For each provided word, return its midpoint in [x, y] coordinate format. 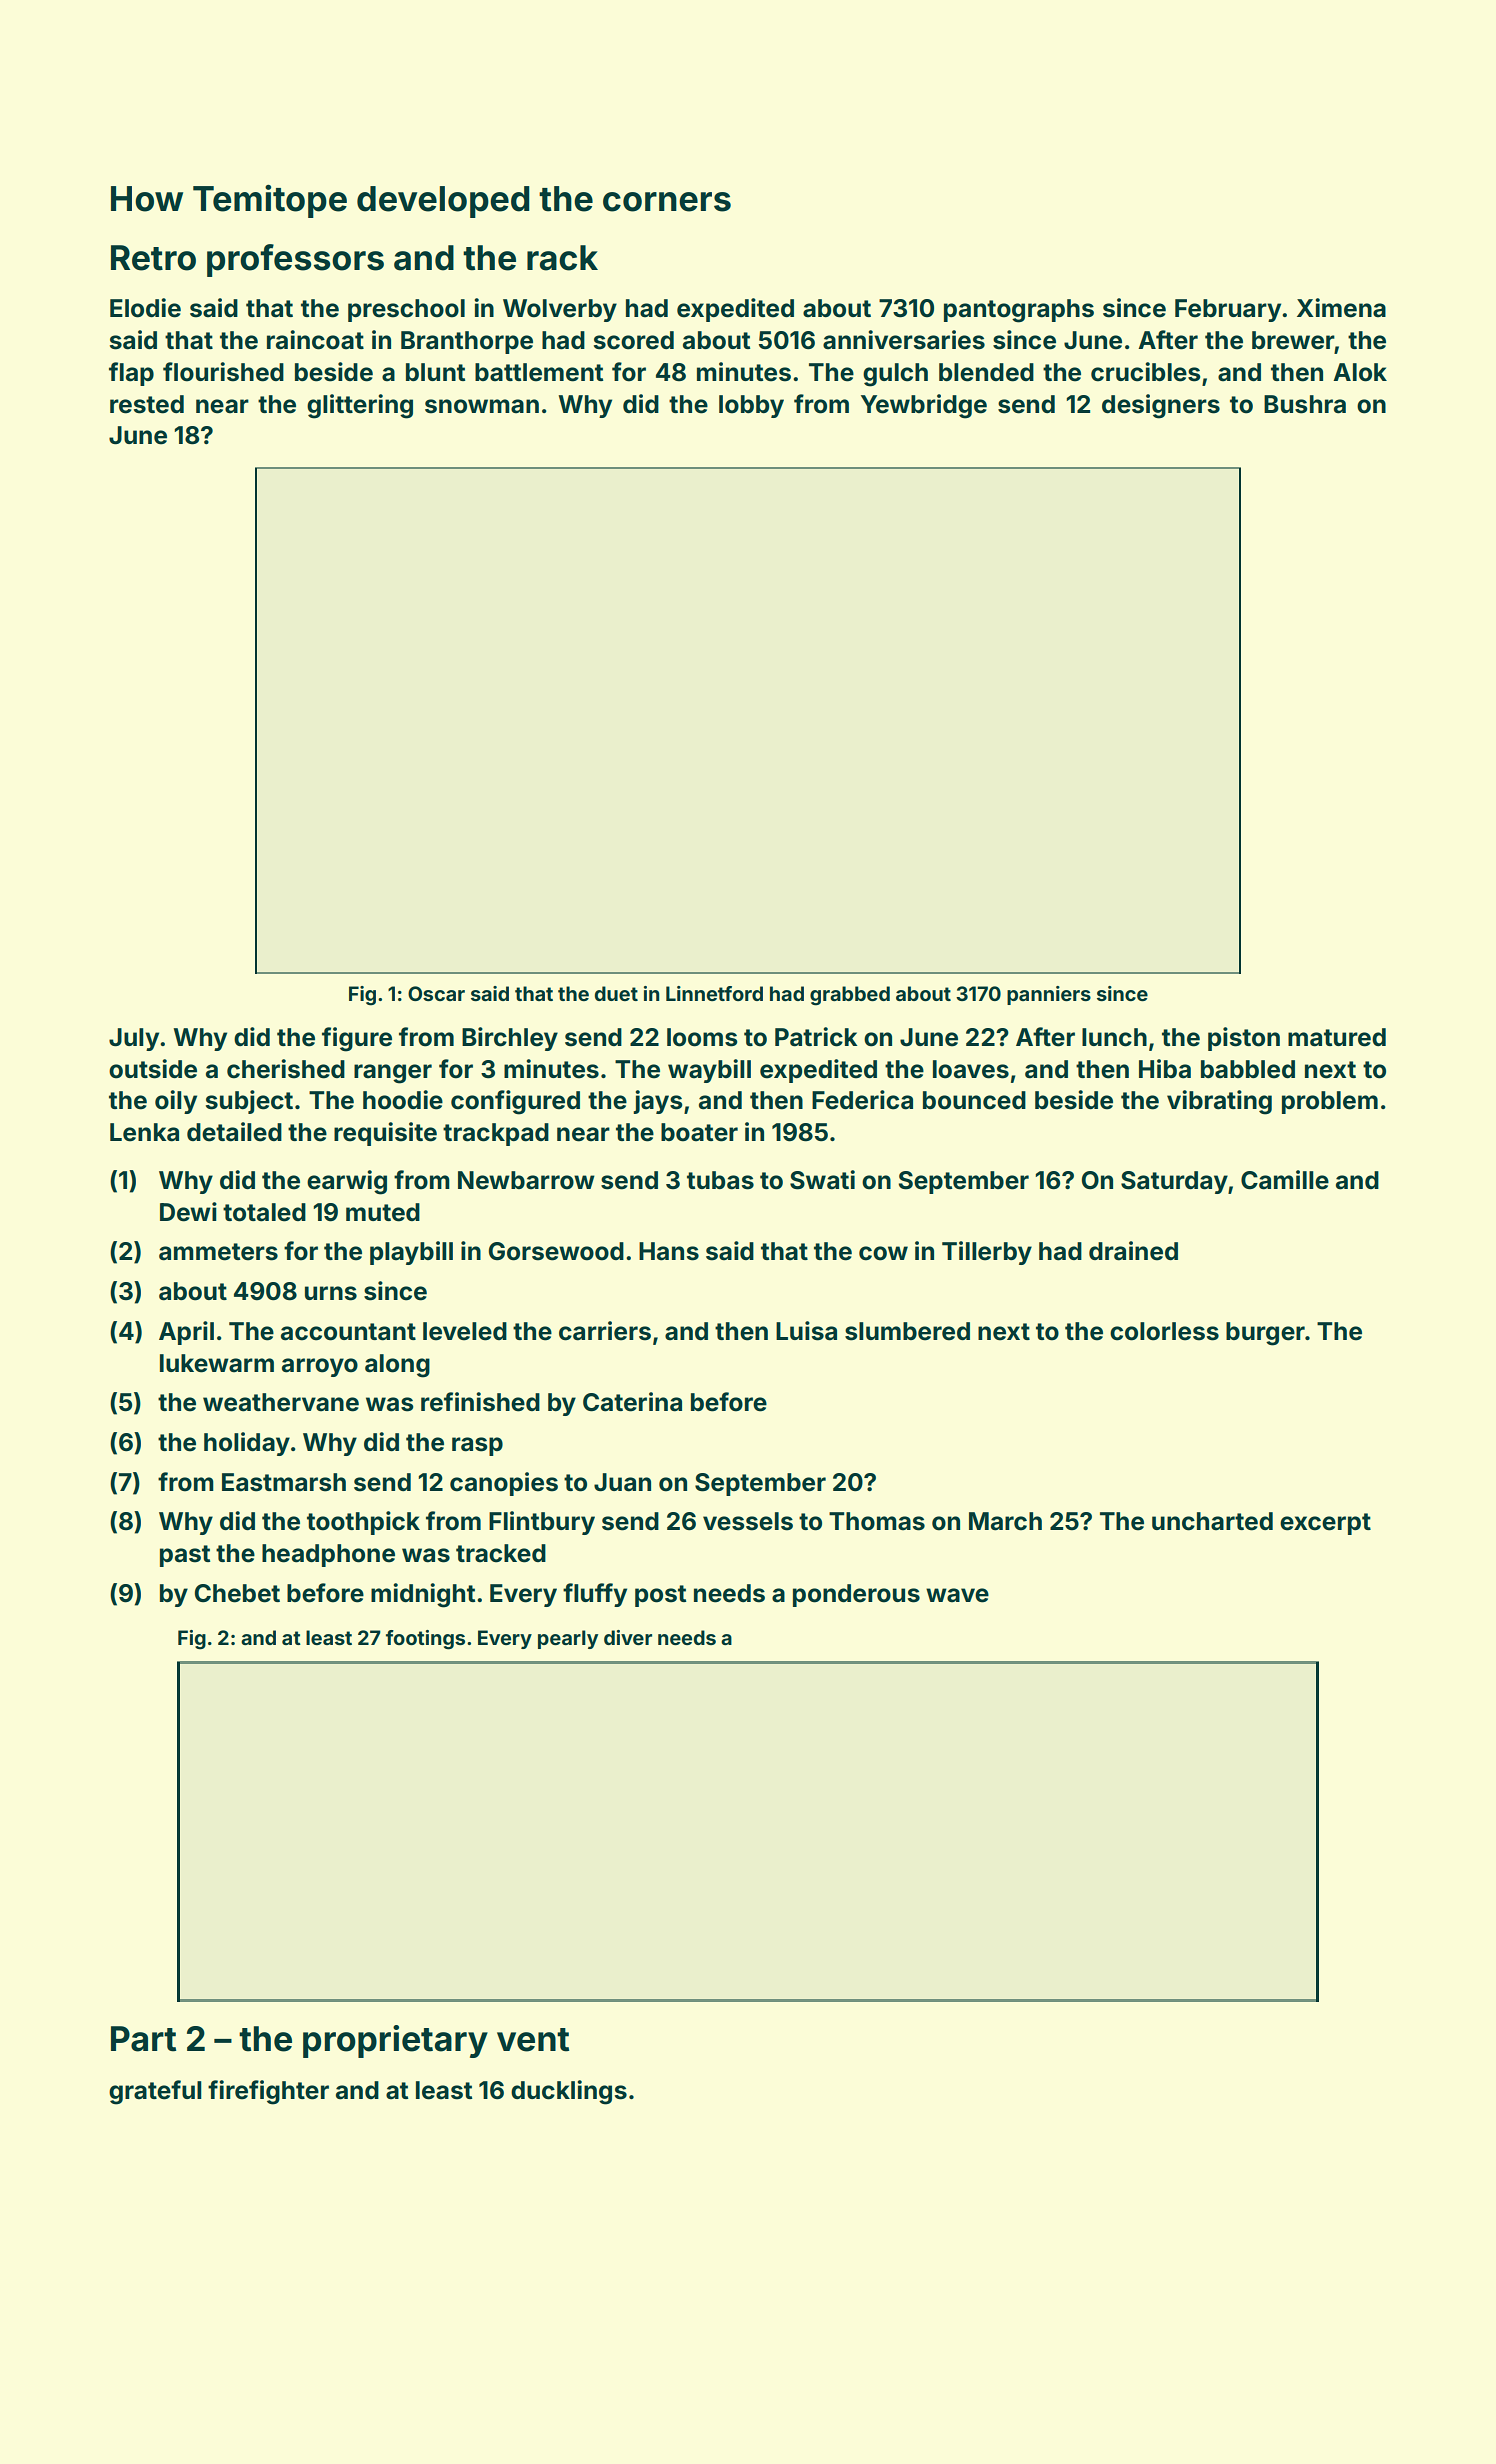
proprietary [395, 2041]
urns [331, 1293]
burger [1265, 1334]
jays [658, 1102]
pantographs [1019, 311]
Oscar [436, 993]
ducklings [569, 2092]
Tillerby [987, 1253]
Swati [822, 1180]
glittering [360, 406]
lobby [751, 406]
